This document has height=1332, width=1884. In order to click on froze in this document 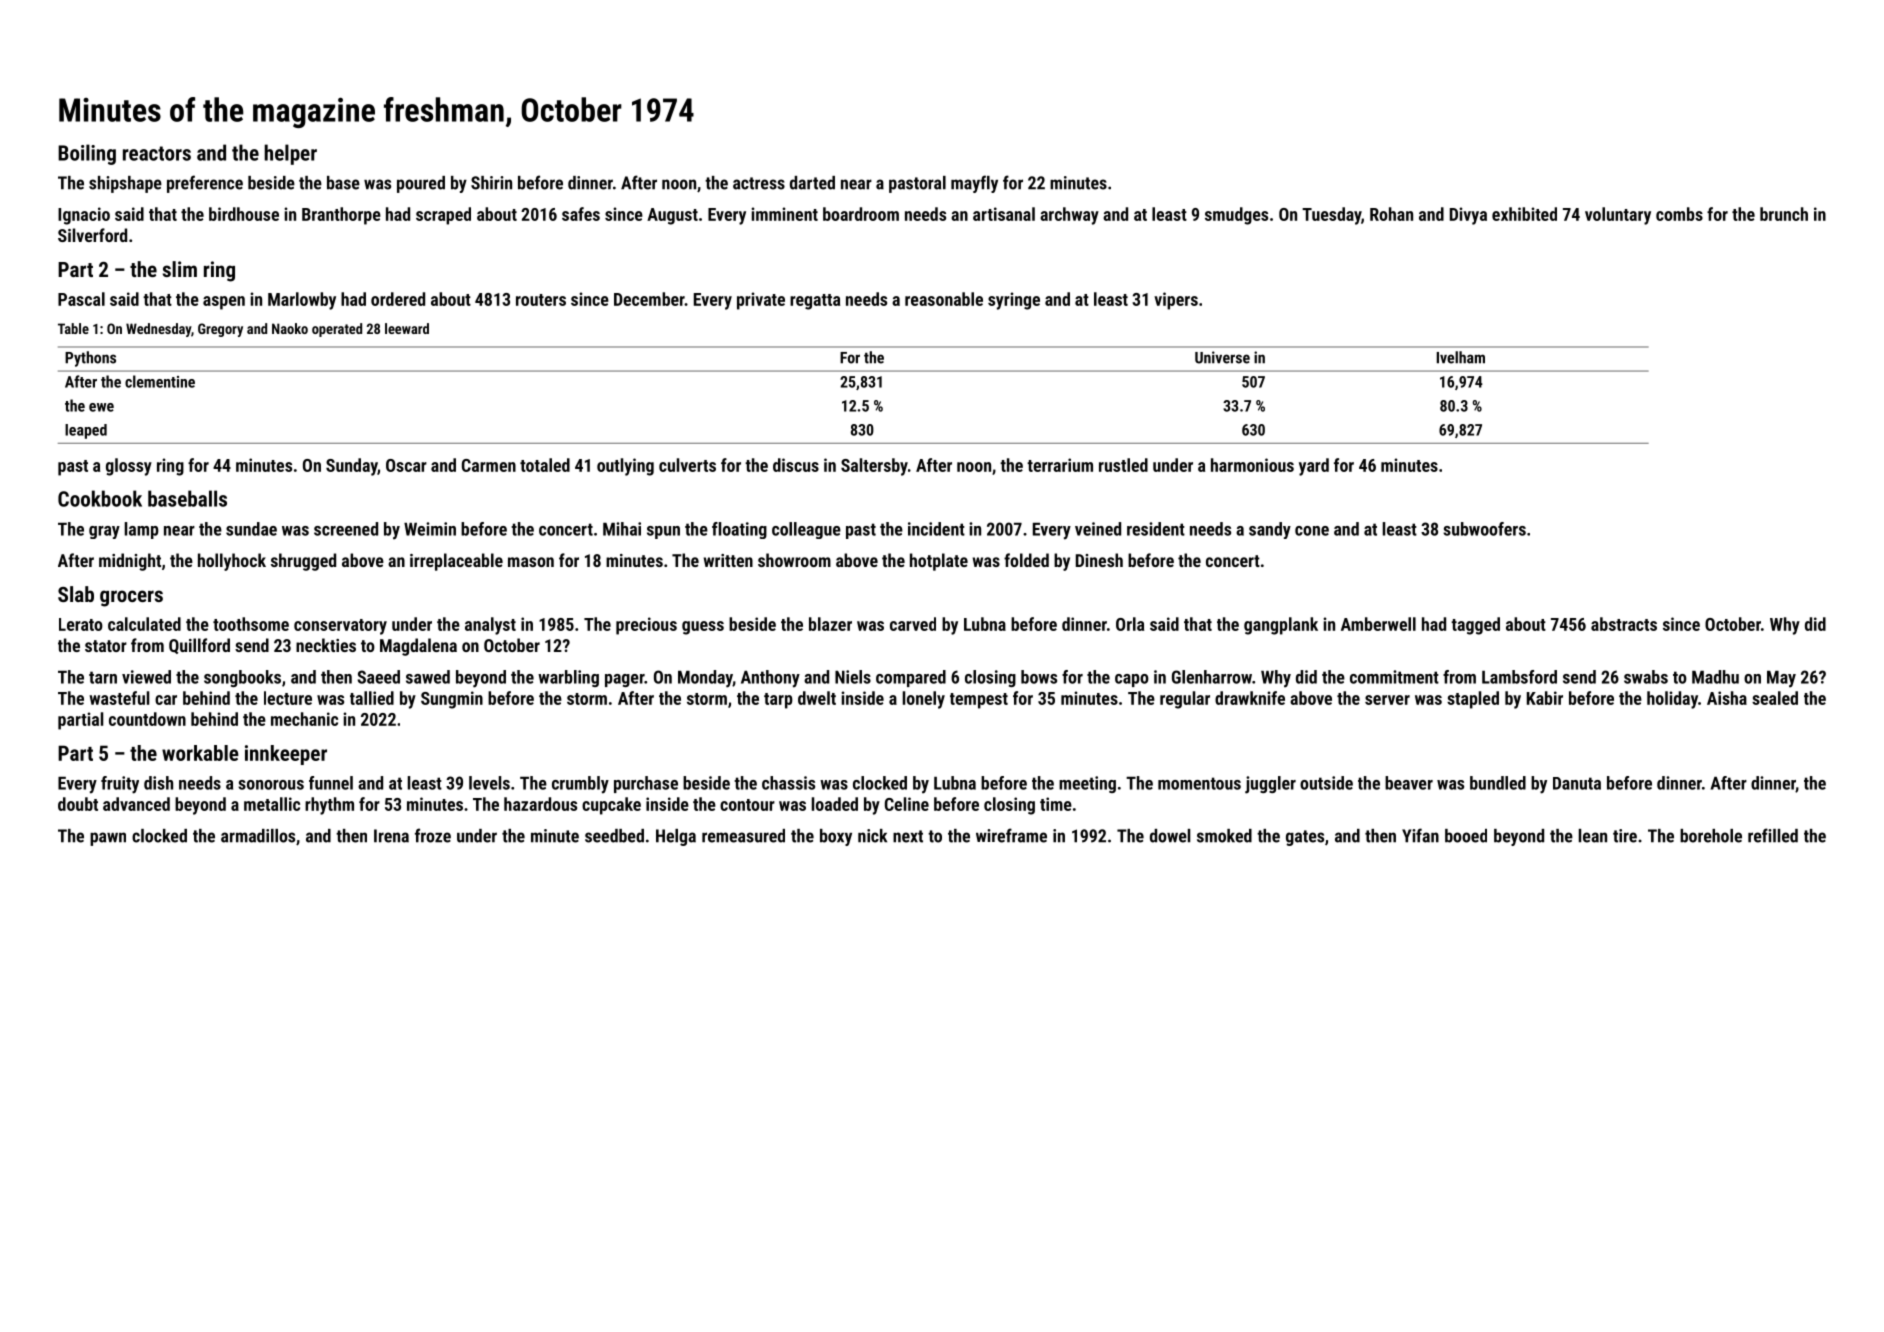, I will do `click(433, 835)`.
